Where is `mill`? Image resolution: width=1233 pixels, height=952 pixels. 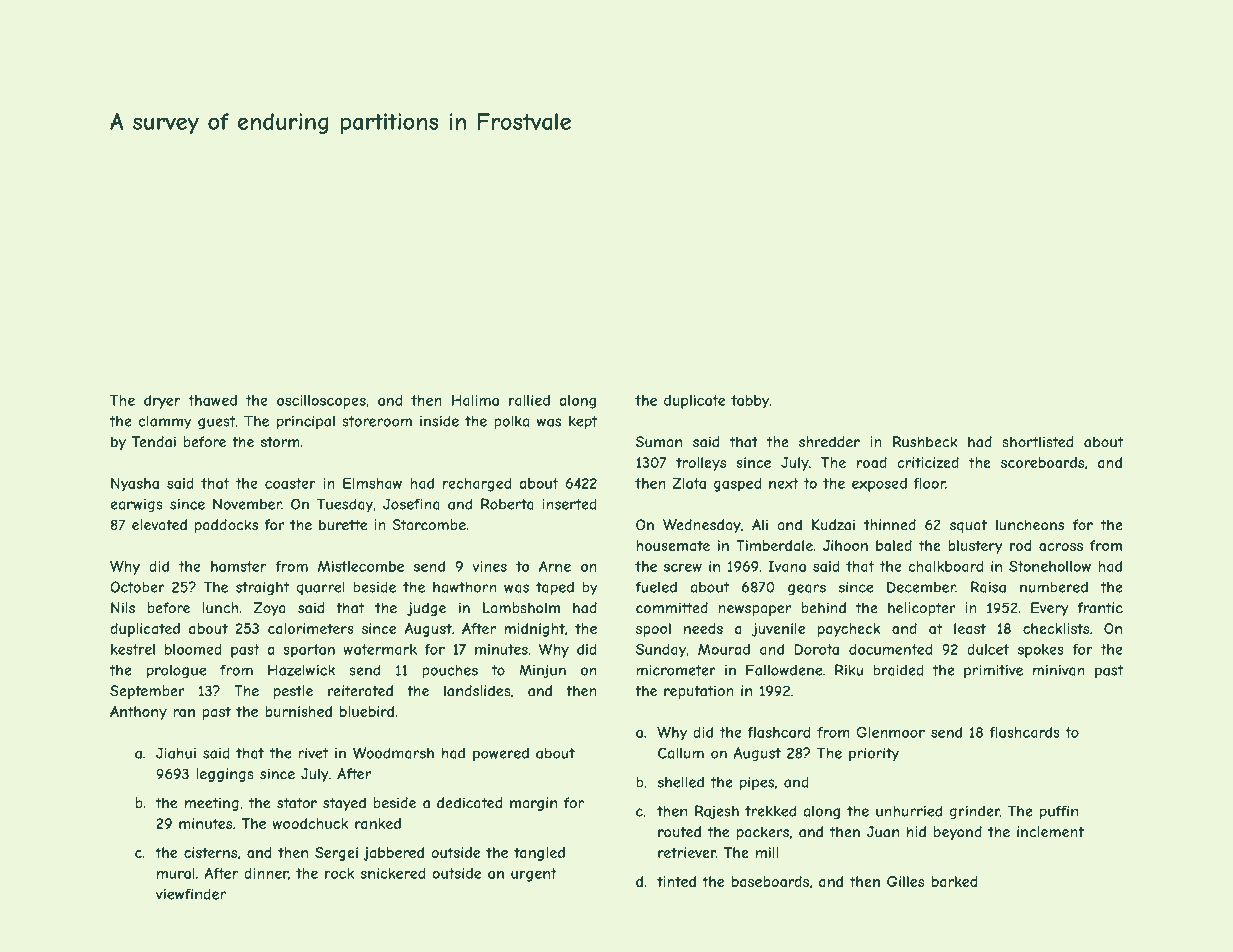
mill is located at coordinates (767, 852).
